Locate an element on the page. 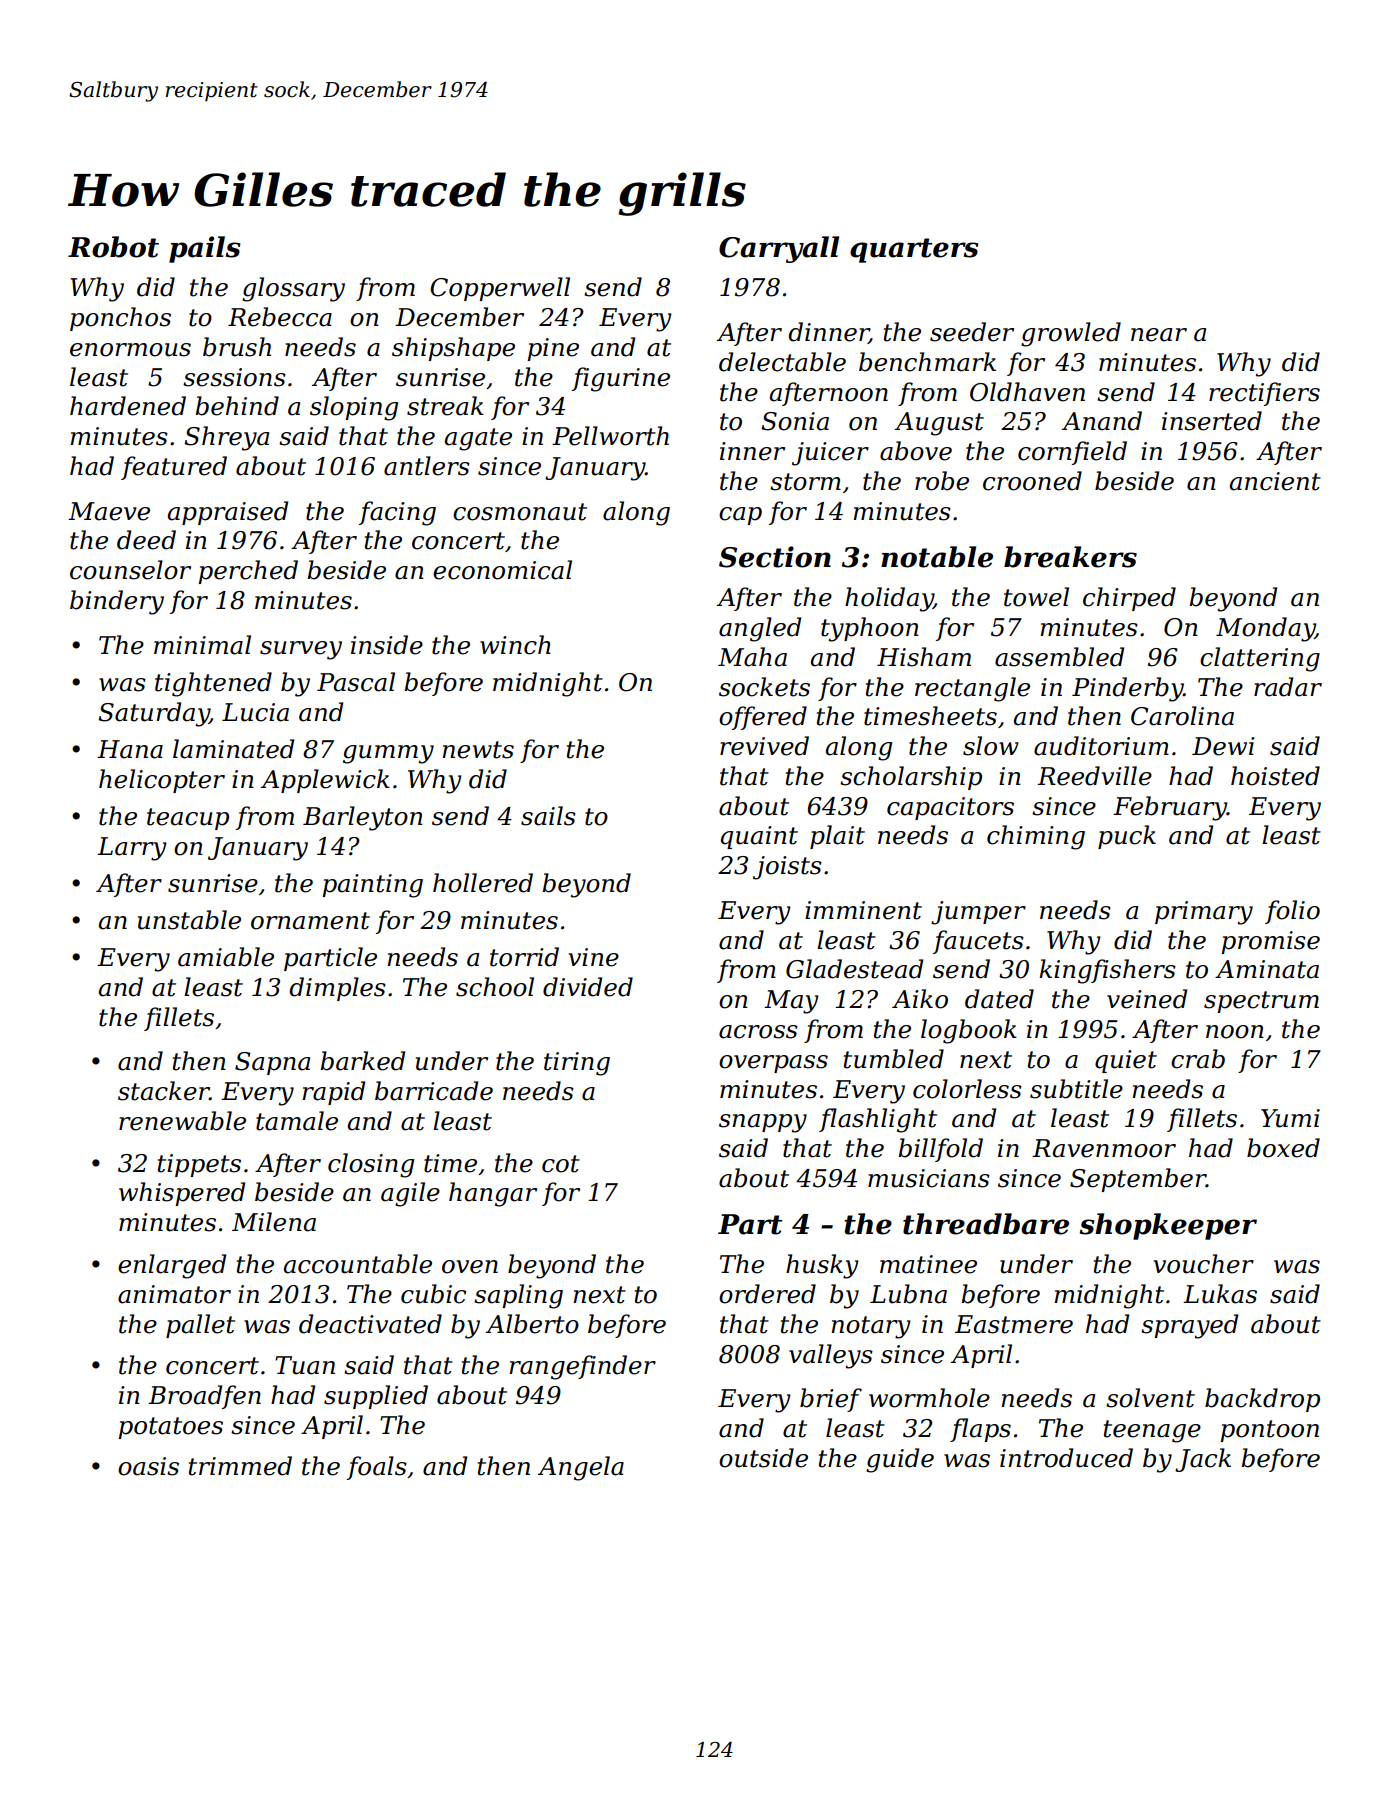 The width and height of the image is (1390, 1798). vine is located at coordinates (594, 957).
